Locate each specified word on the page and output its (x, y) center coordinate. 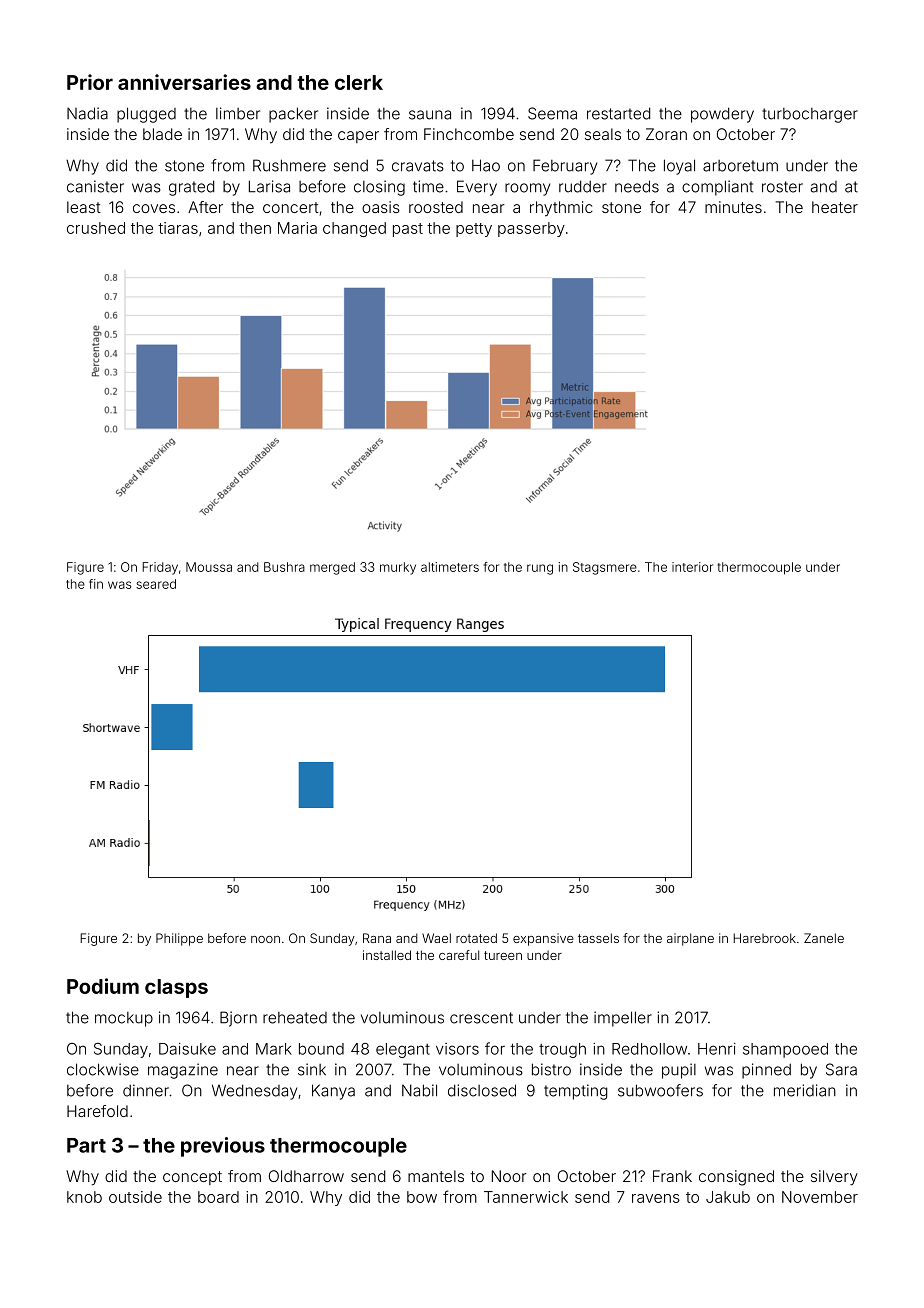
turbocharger (810, 115)
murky (398, 568)
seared (156, 584)
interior (692, 567)
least (84, 207)
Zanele (824, 938)
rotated (476, 938)
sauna (430, 115)
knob (84, 1197)
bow (422, 1197)
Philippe (179, 939)
